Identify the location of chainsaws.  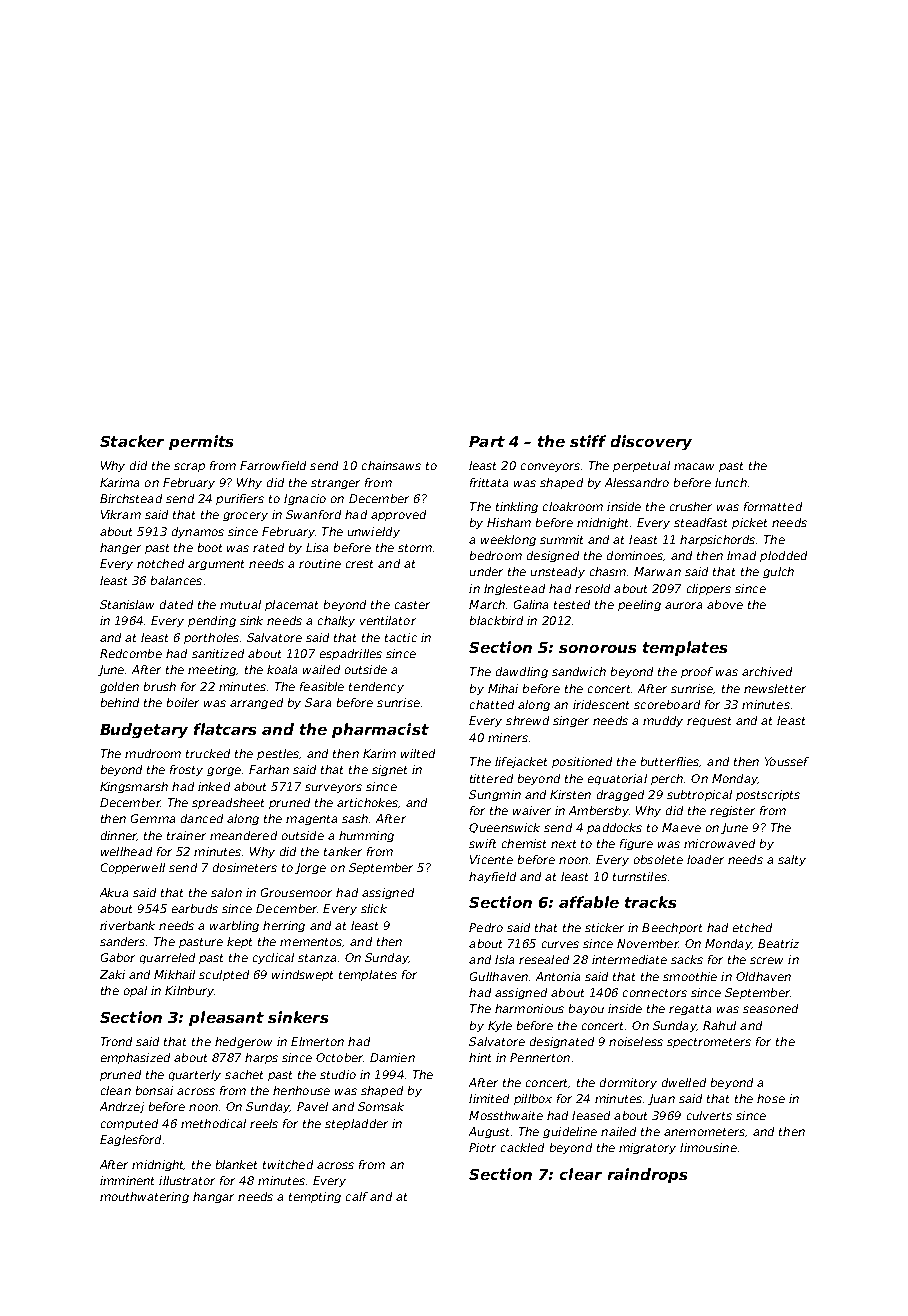
(391, 465).
